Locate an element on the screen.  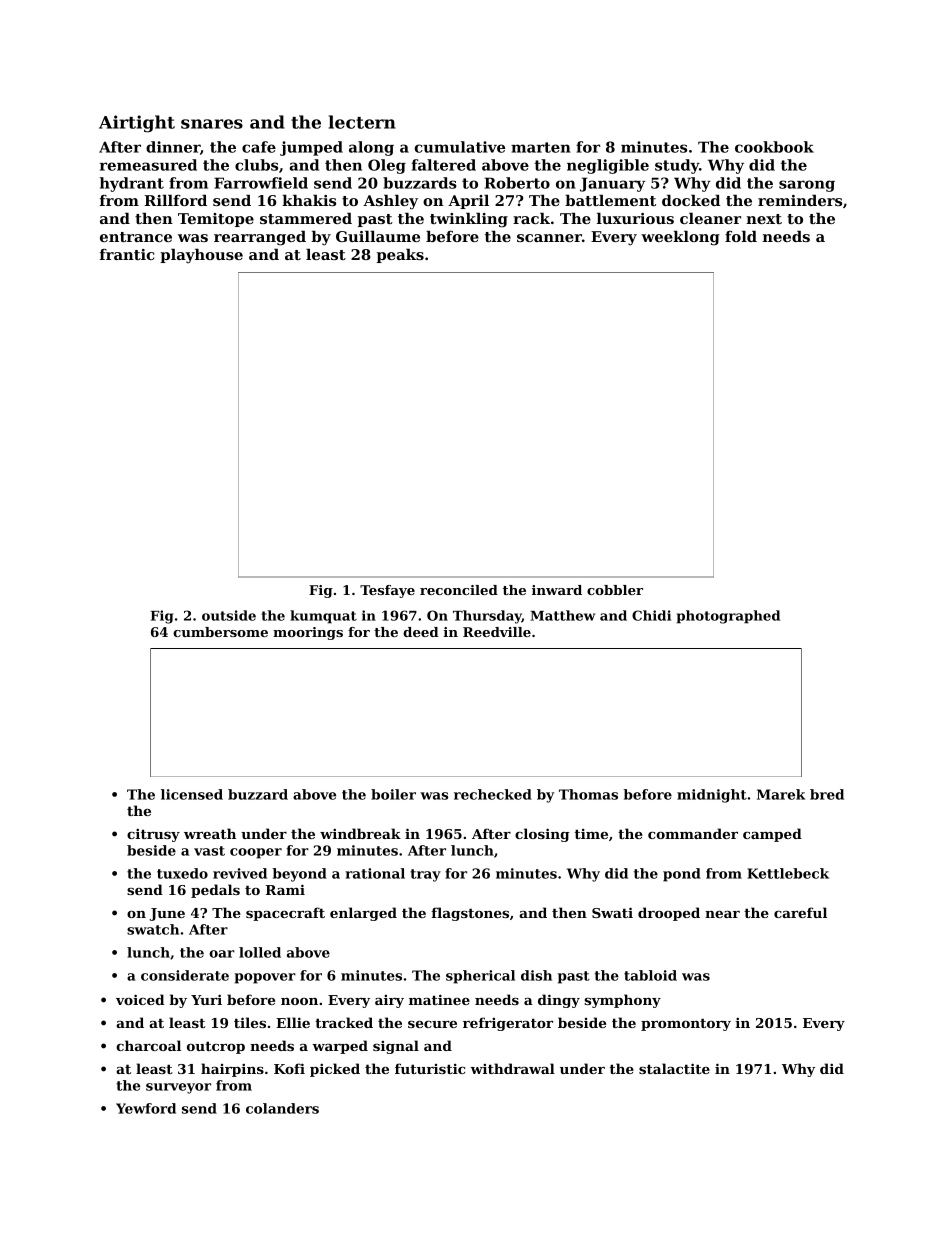
photographed is located at coordinates (728, 617).
